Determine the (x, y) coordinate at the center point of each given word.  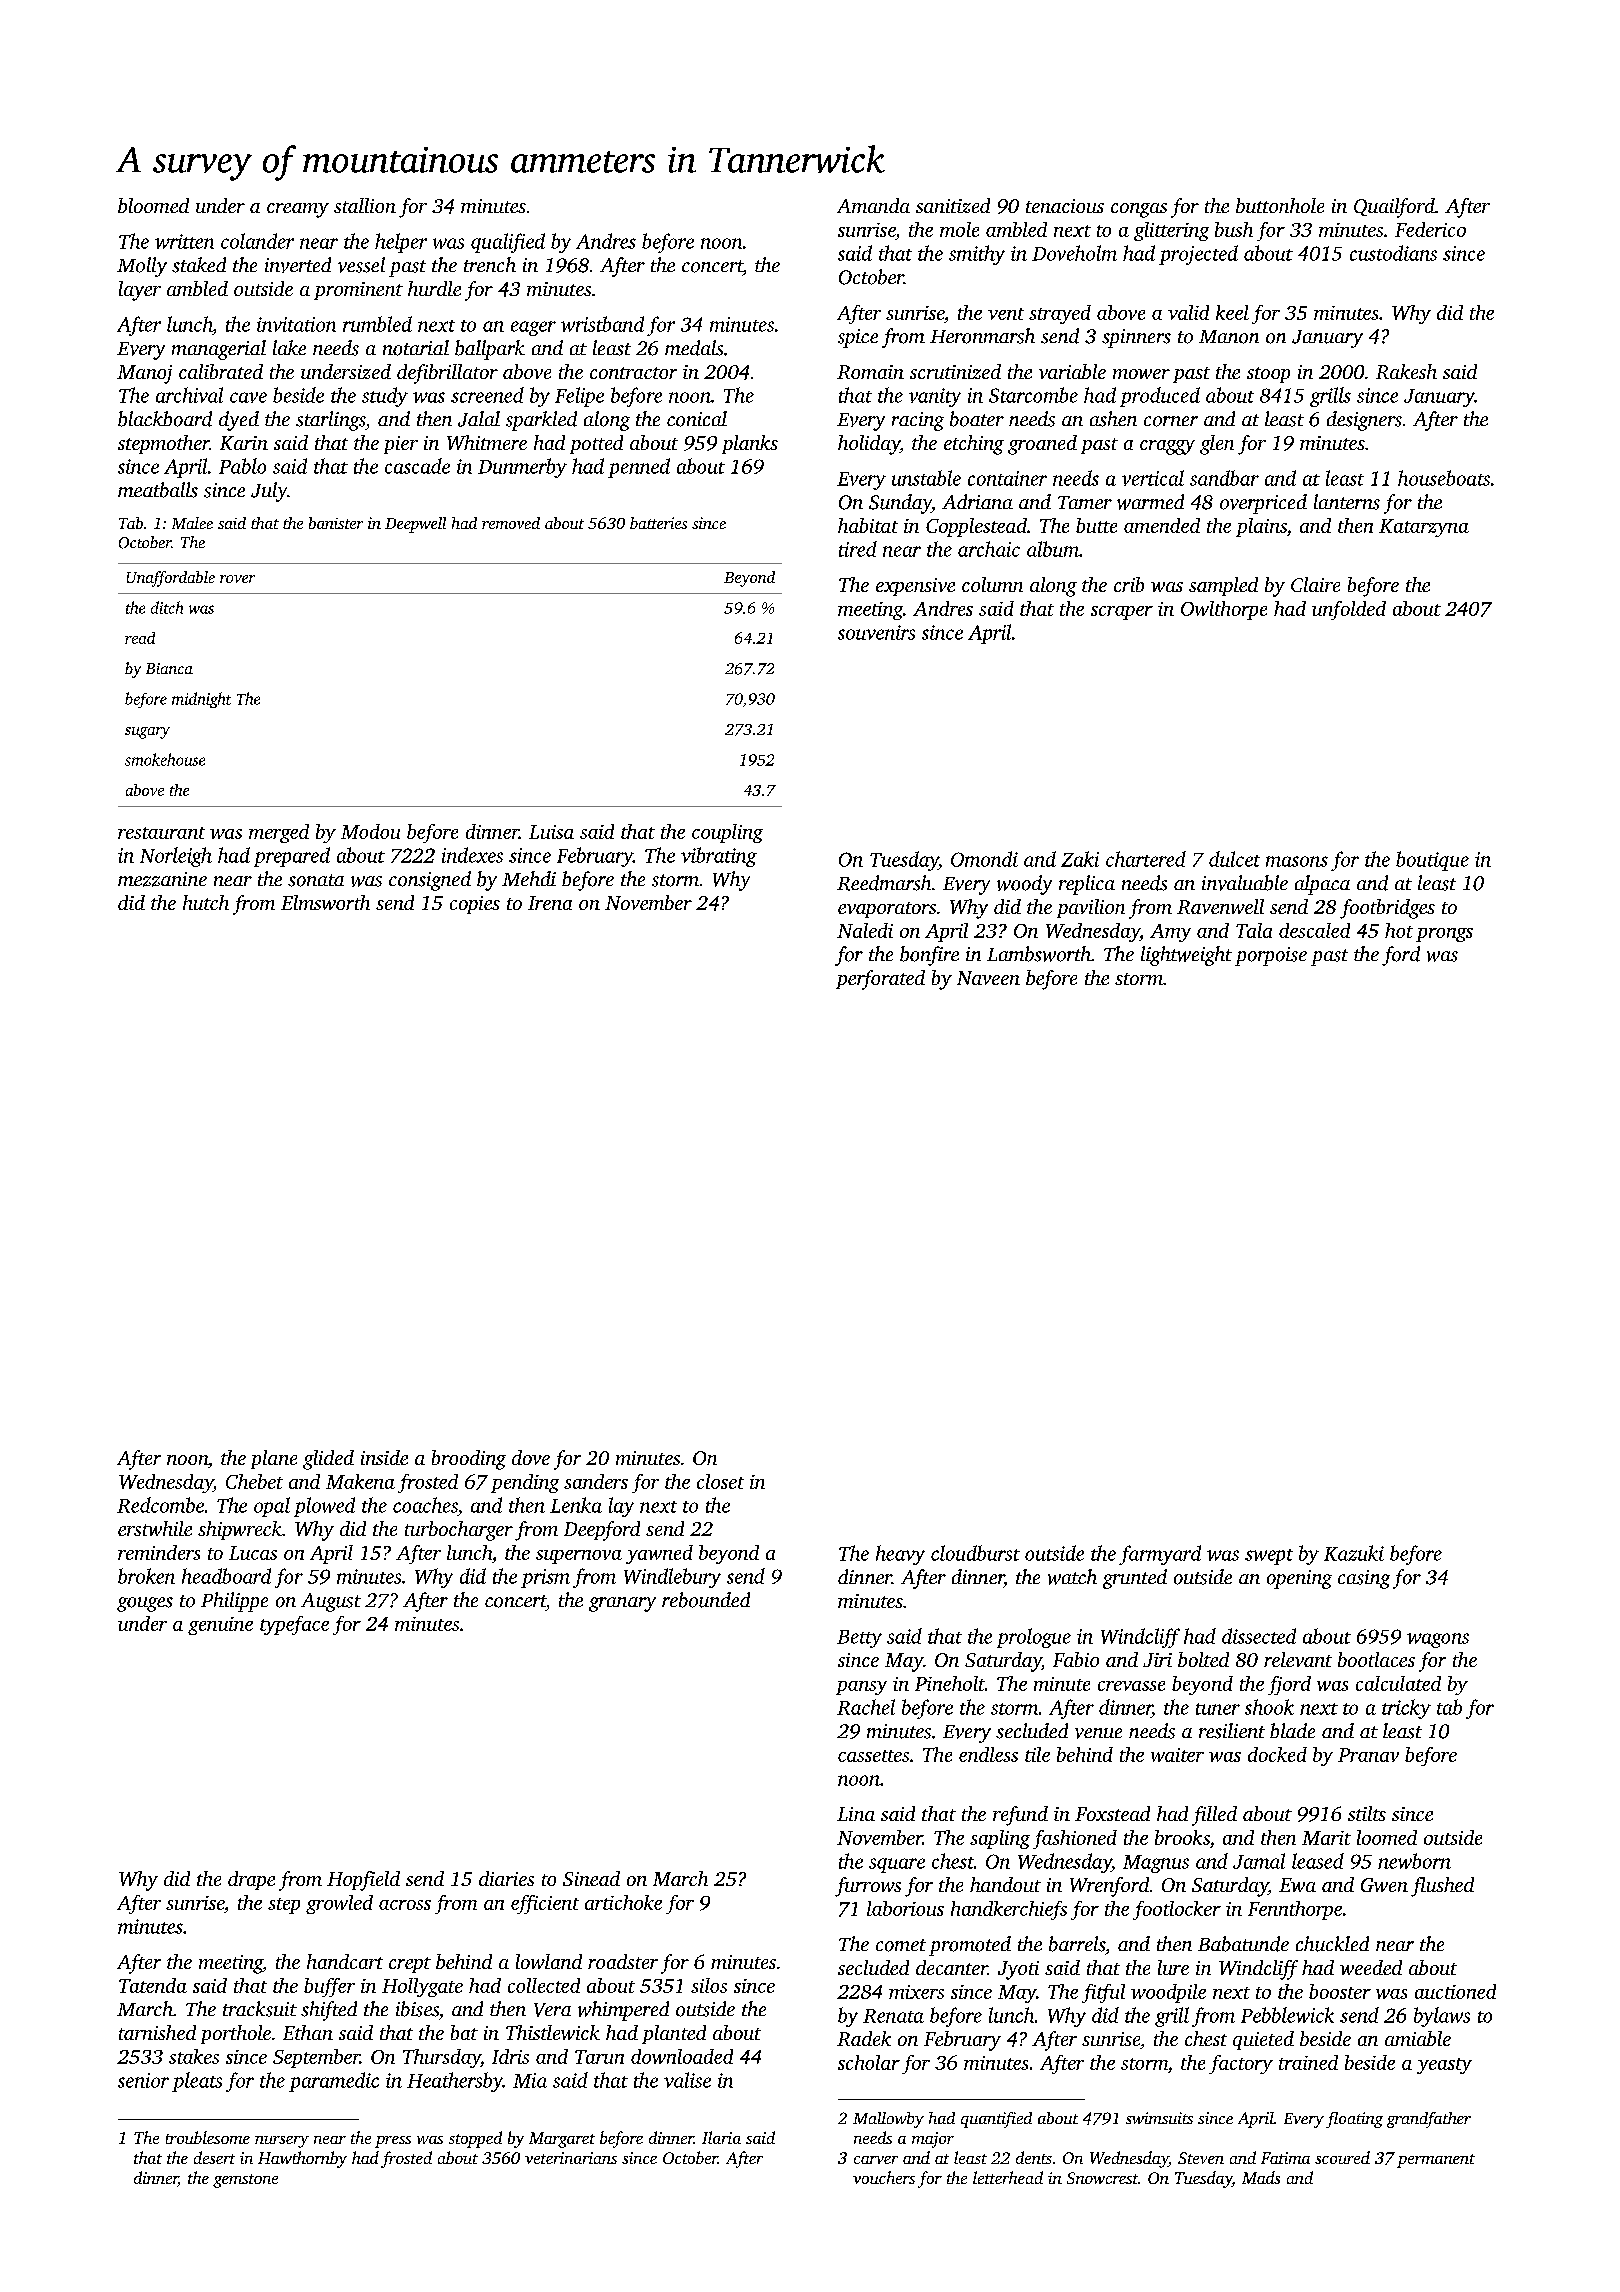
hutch (206, 902)
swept (1269, 1557)
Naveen (988, 978)
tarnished (157, 2032)
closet (720, 1481)
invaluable (1245, 883)
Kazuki (1354, 1553)
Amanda (873, 205)
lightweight (1186, 956)
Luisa (551, 832)
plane (274, 1459)
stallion (365, 205)
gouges (145, 1604)
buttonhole (1280, 205)
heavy (900, 1555)
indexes (472, 855)
